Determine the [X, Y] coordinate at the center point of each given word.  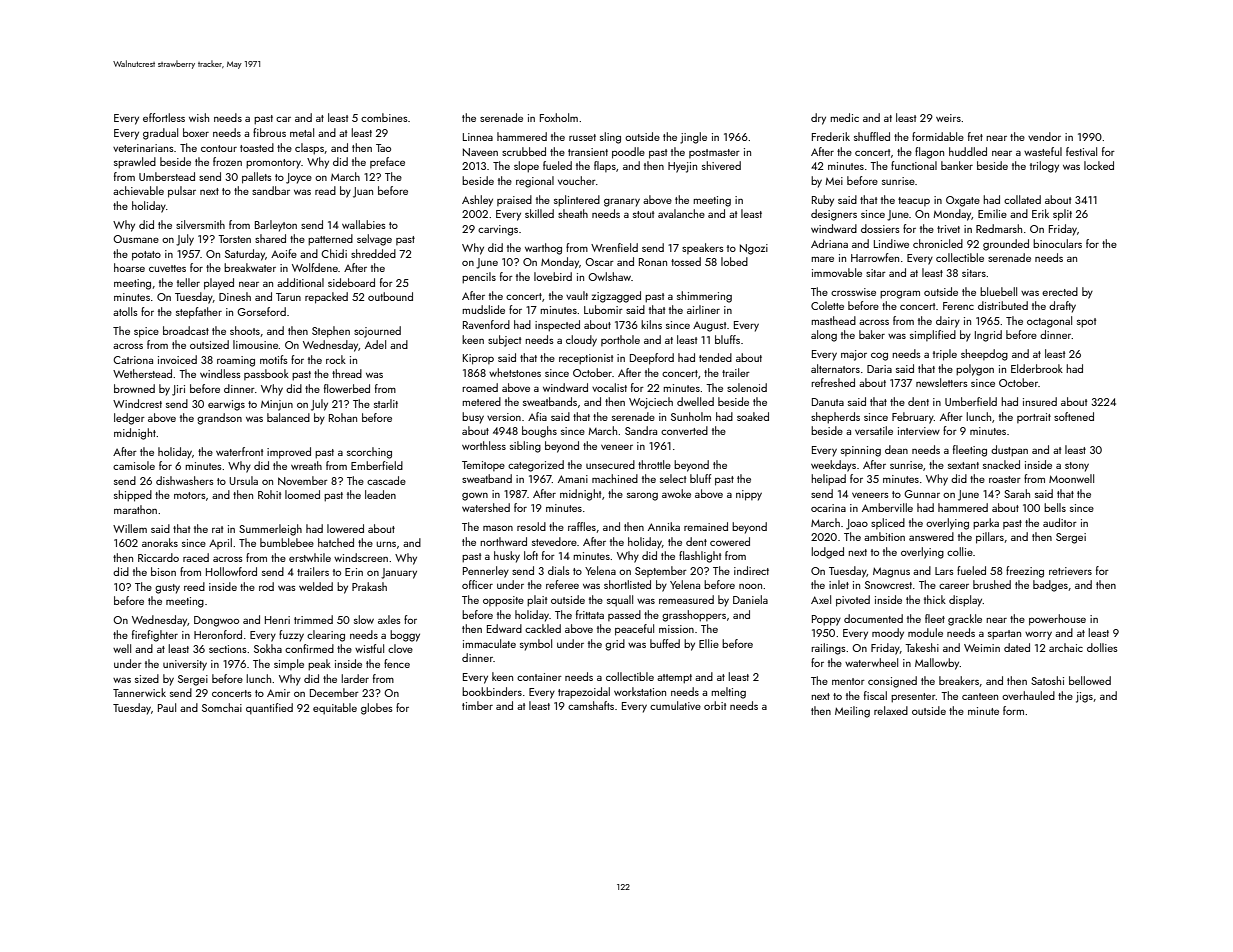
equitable [335, 709]
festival [1081, 151]
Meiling [852, 712]
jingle [693, 138]
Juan [363, 192]
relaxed [891, 710]
